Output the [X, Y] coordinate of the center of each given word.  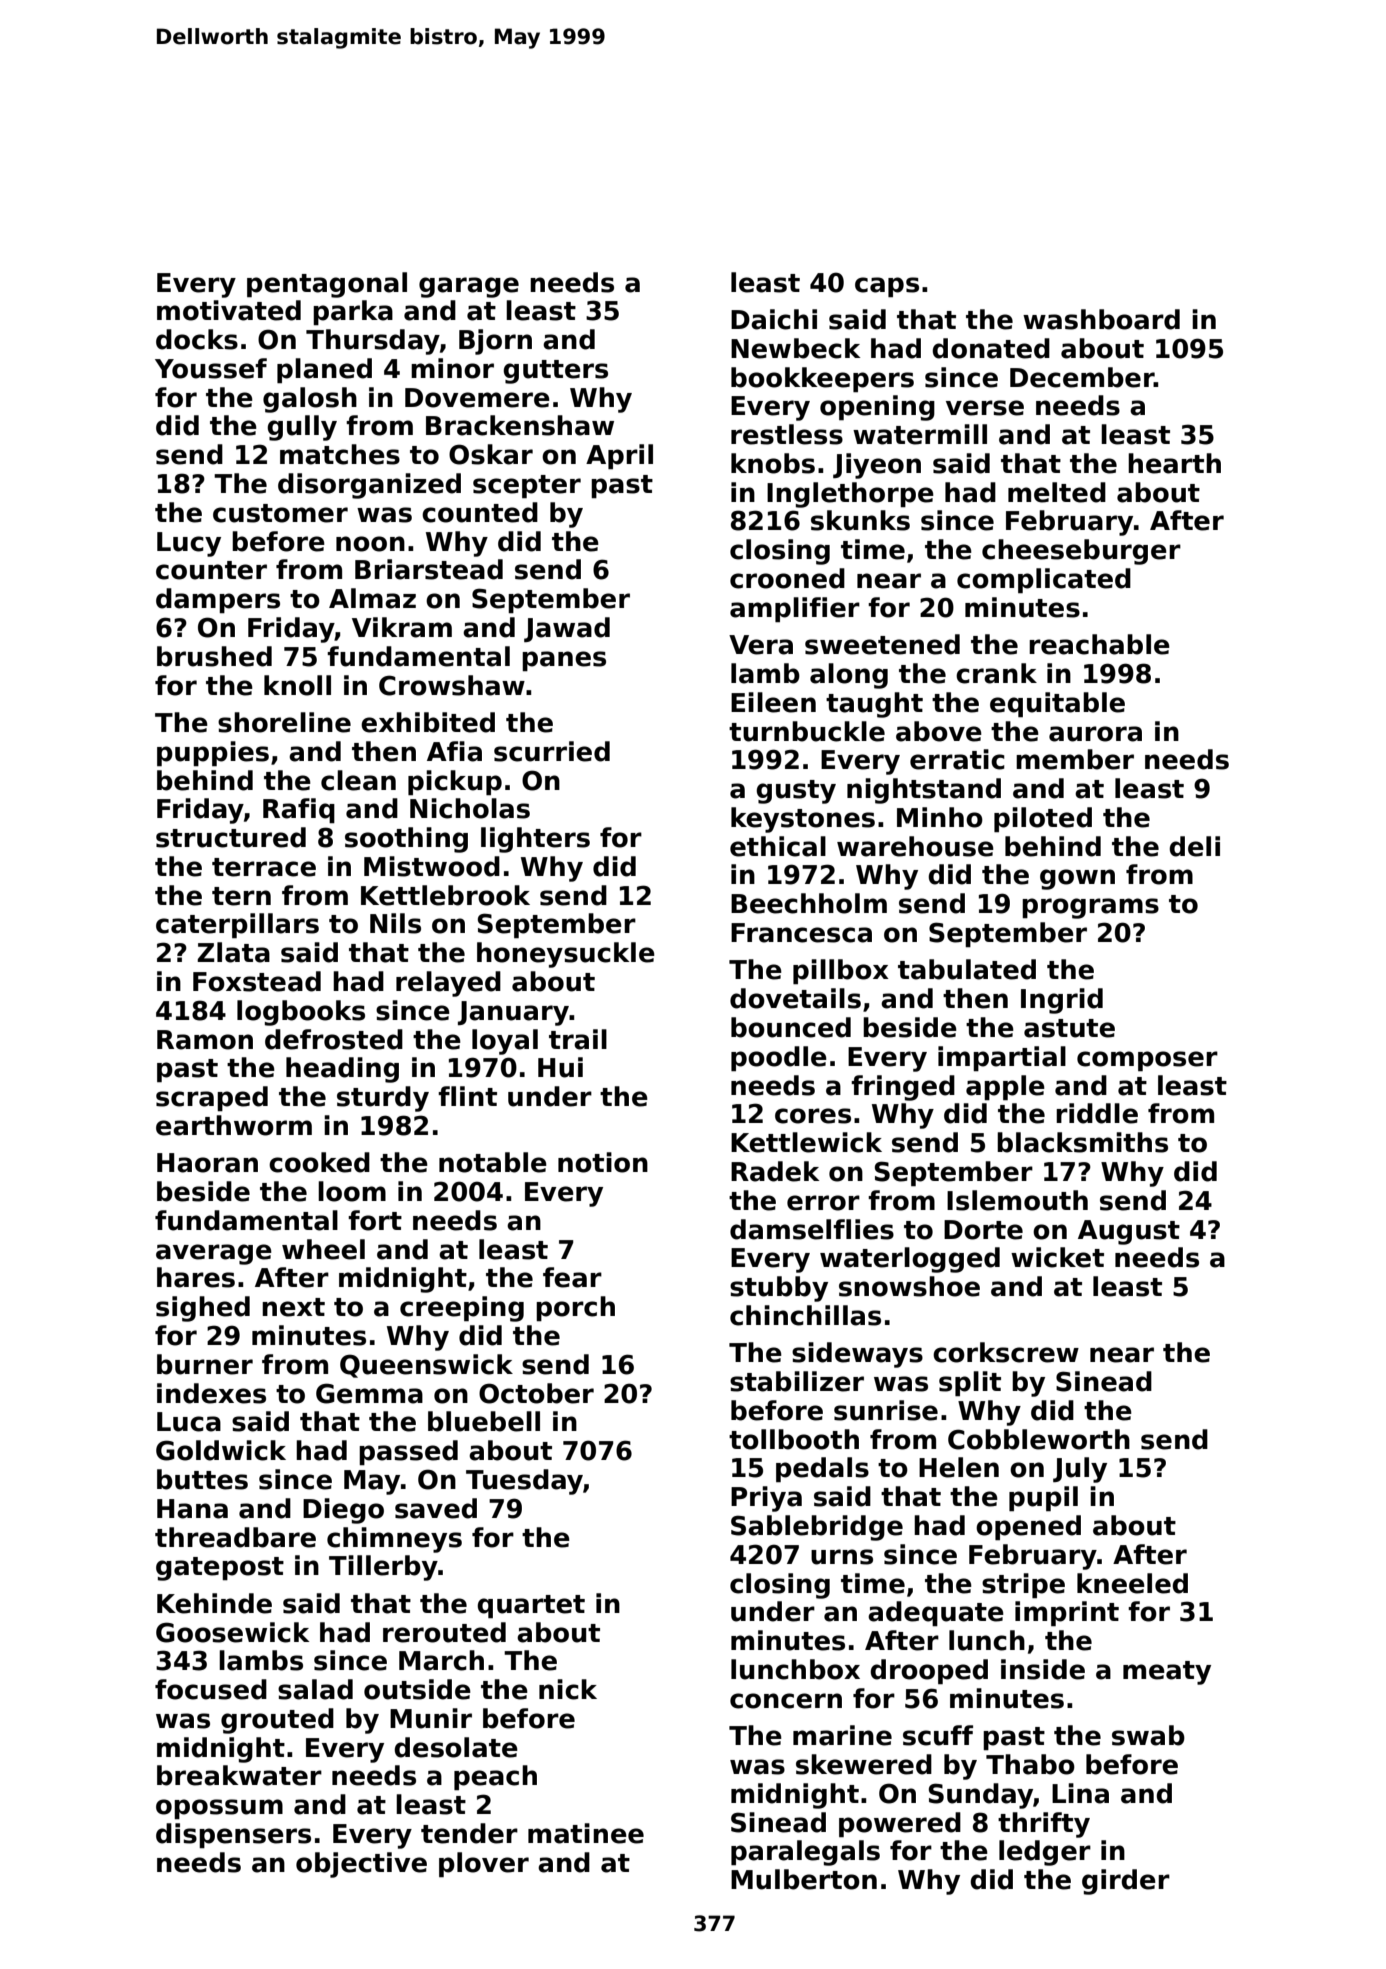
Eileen [773, 702]
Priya [766, 1499]
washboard [1101, 319]
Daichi [774, 319]
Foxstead [257, 981]
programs [1090, 908]
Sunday [981, 1796]
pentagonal [327, 285]
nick [568, 1689]
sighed [203, 1309]
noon [370, 544]
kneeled [1132, 1583]
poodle [779, 1059]
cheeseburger [1081, 552]
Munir [431, 1718]
